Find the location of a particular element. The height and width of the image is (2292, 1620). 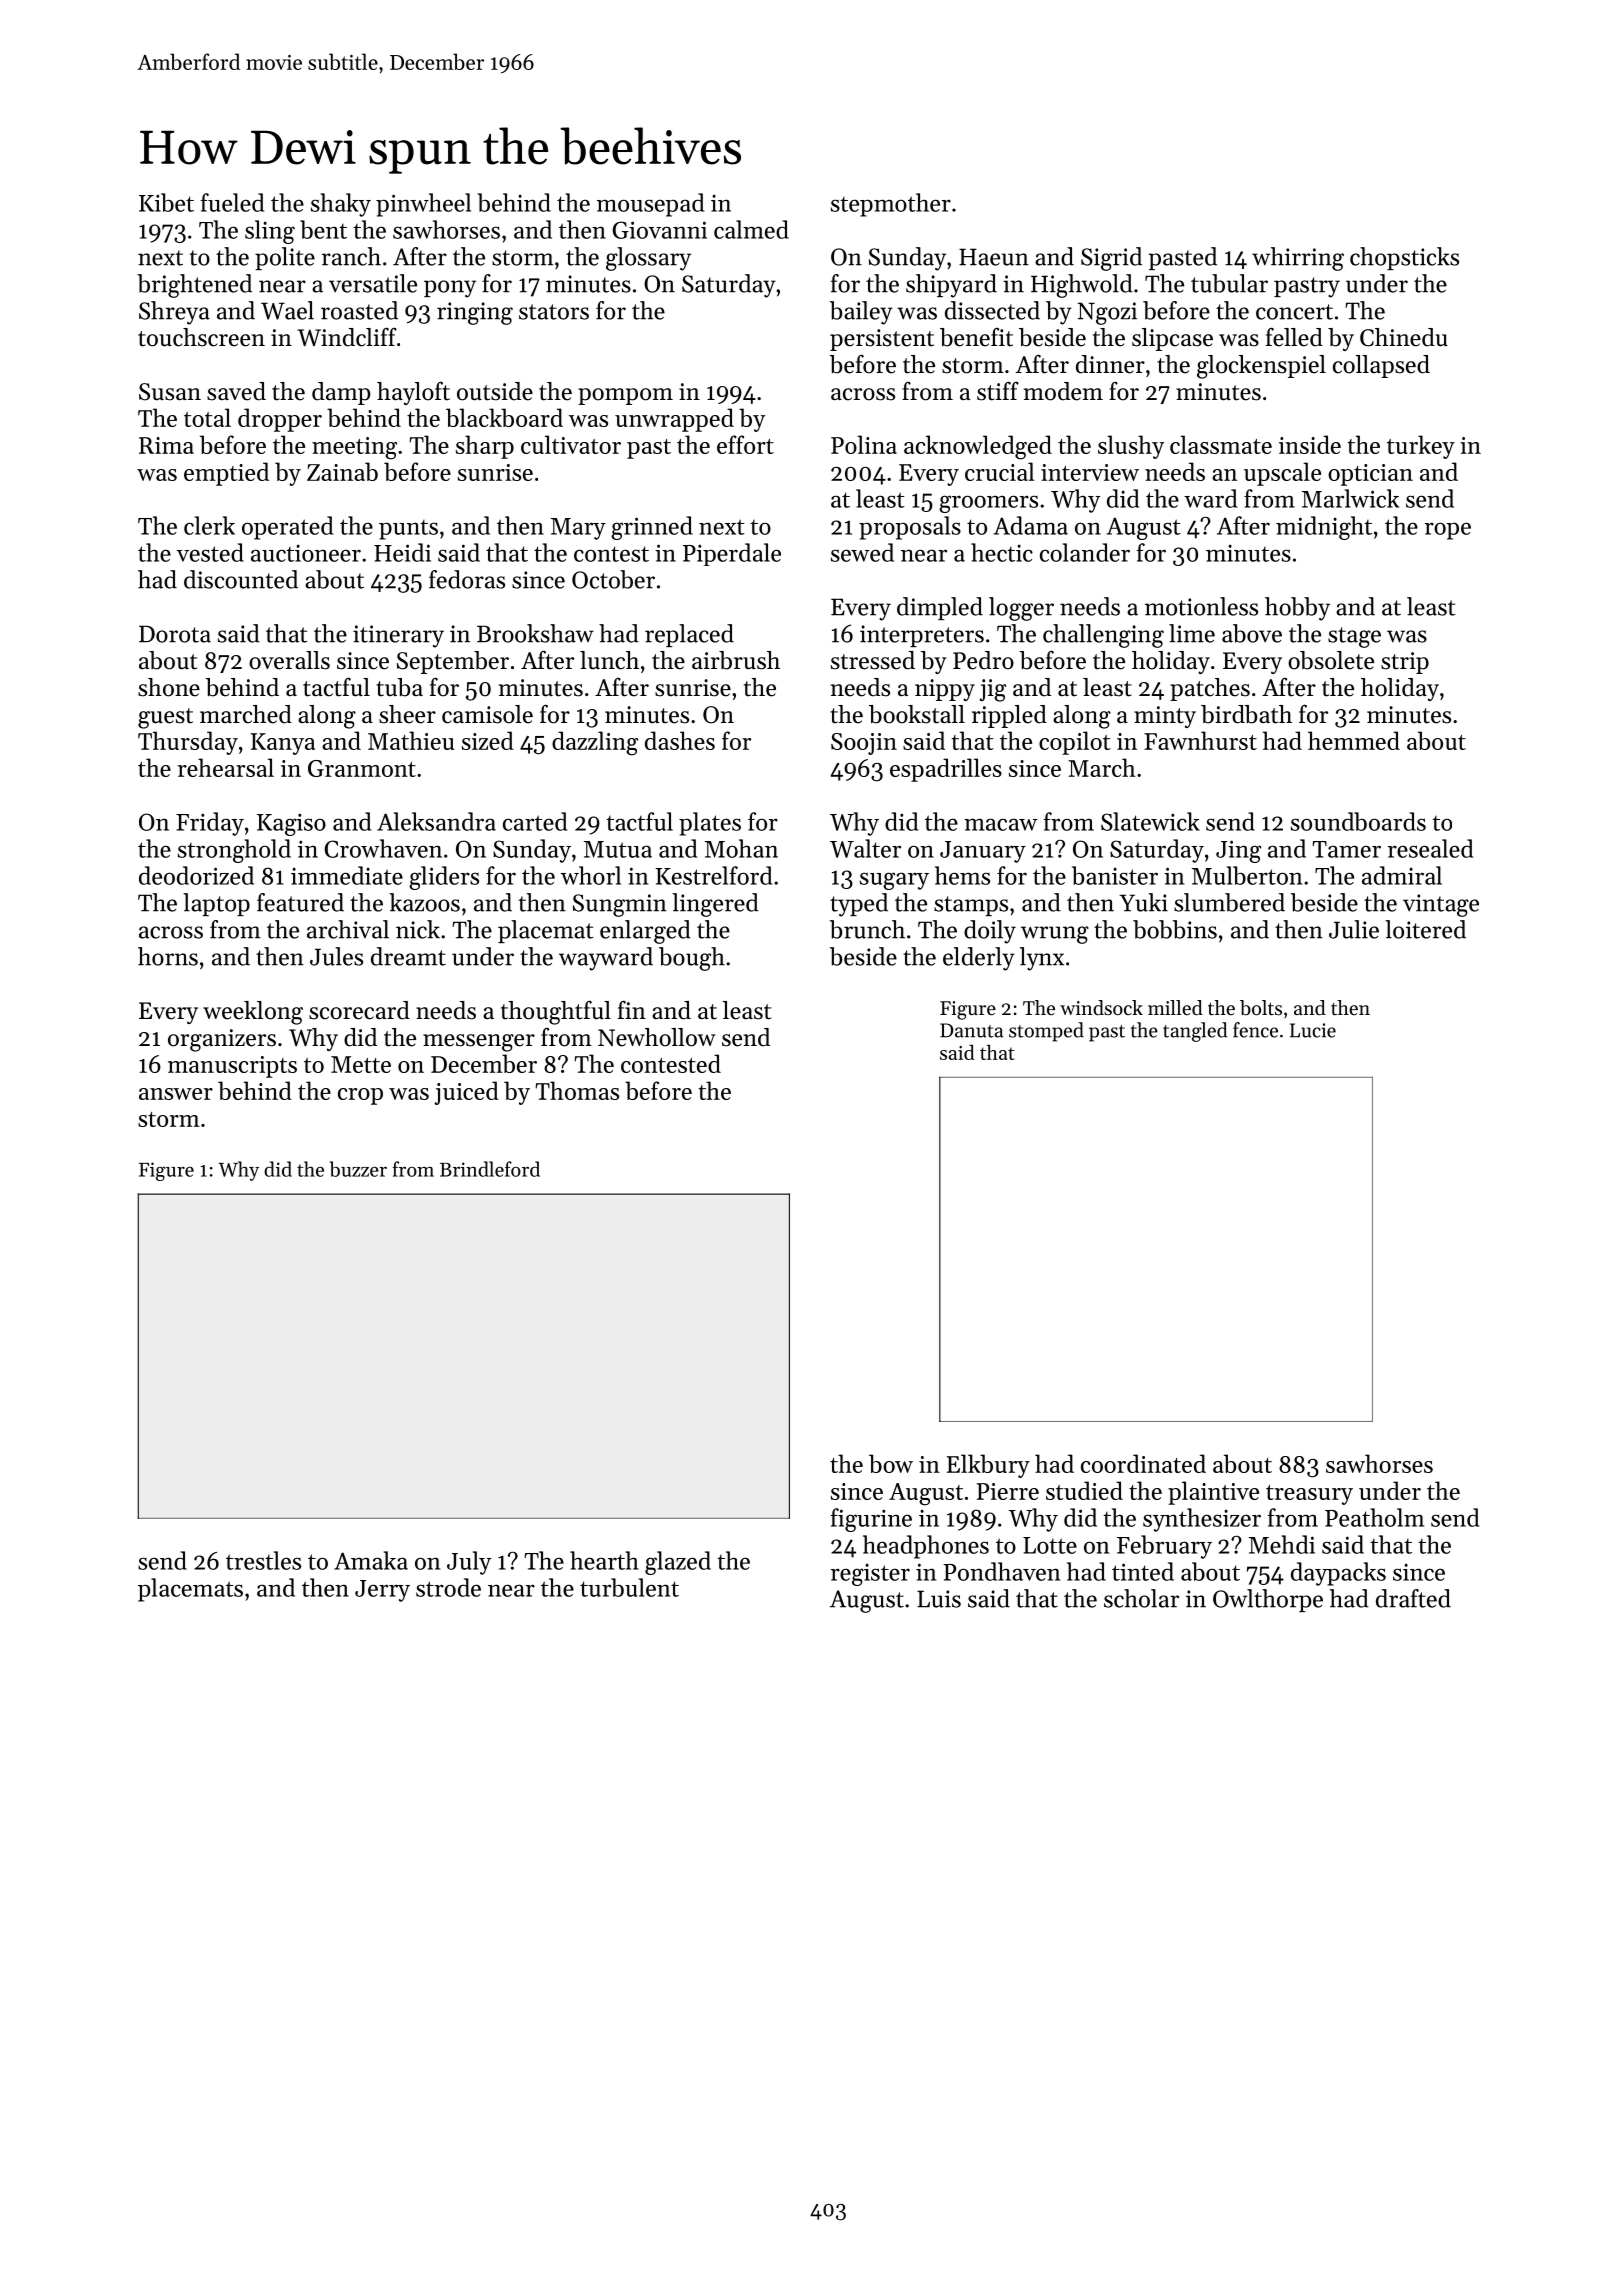

Danuta is located at coordinates (971, 1030).
